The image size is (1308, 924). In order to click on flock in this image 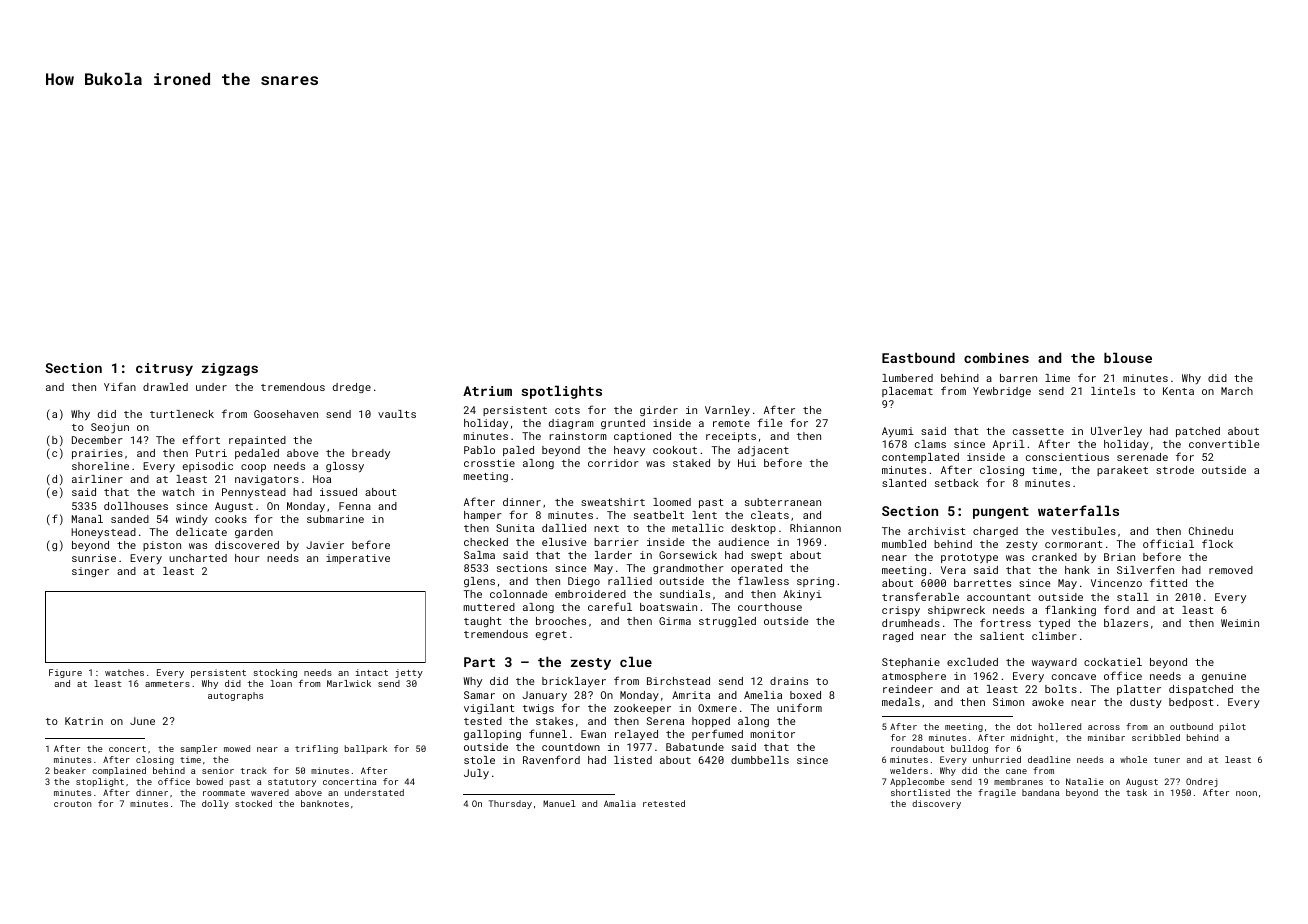, I will do `click(1217, 543)`.
